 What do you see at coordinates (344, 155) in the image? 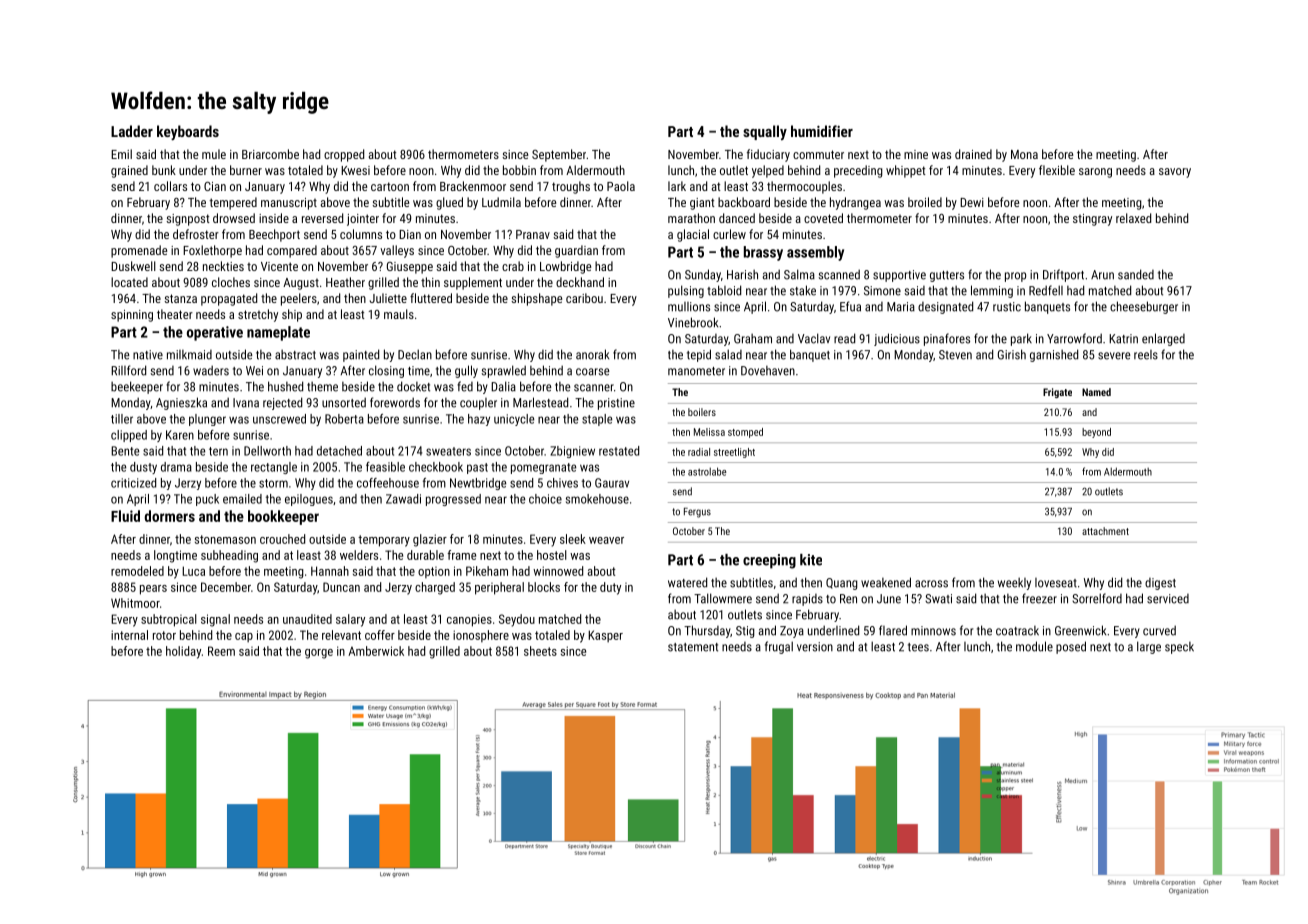
I see `cropped` at bounding box center [344, 155].
